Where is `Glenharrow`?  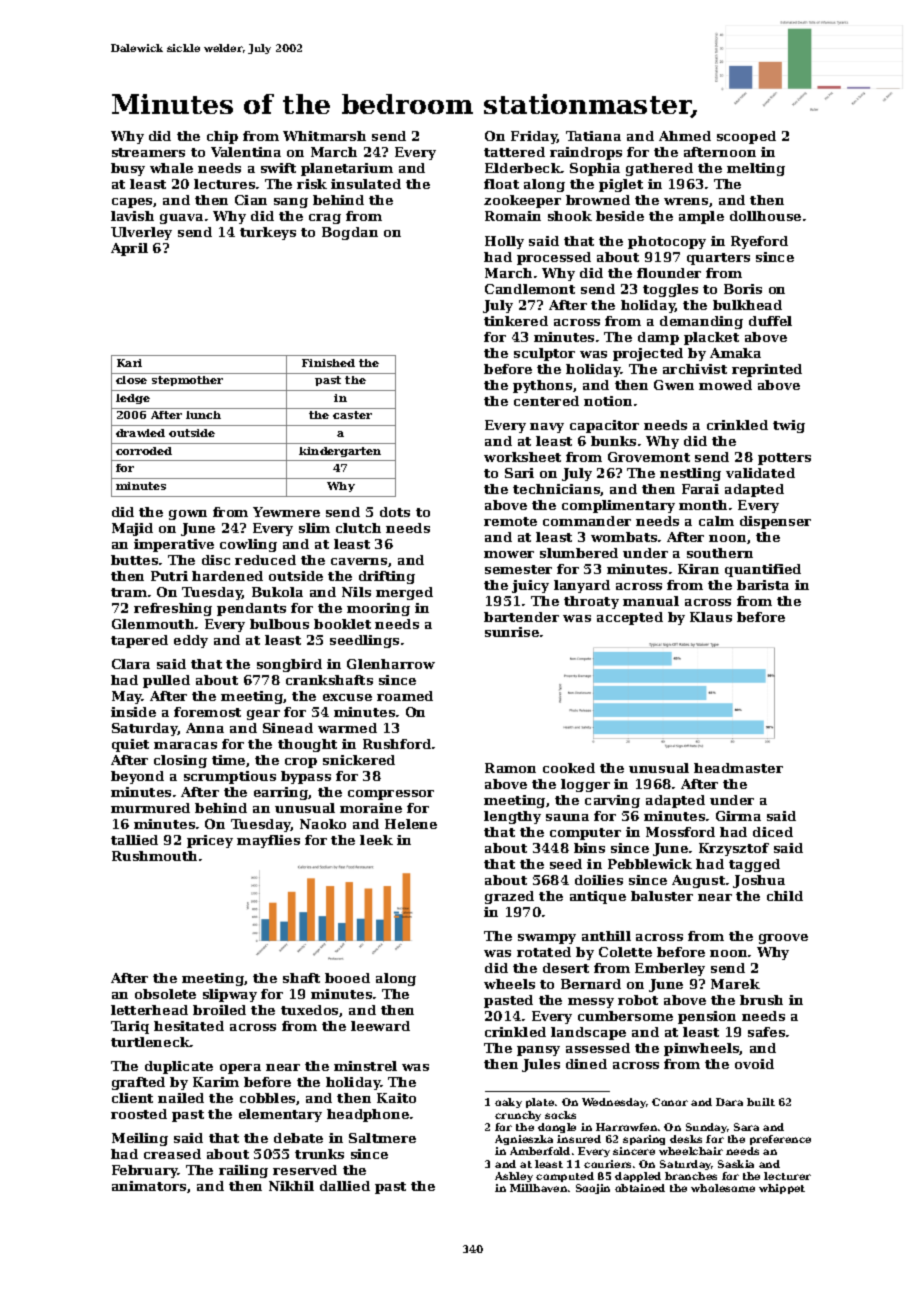 Glenharrow is located at coordinates (391, 664).
